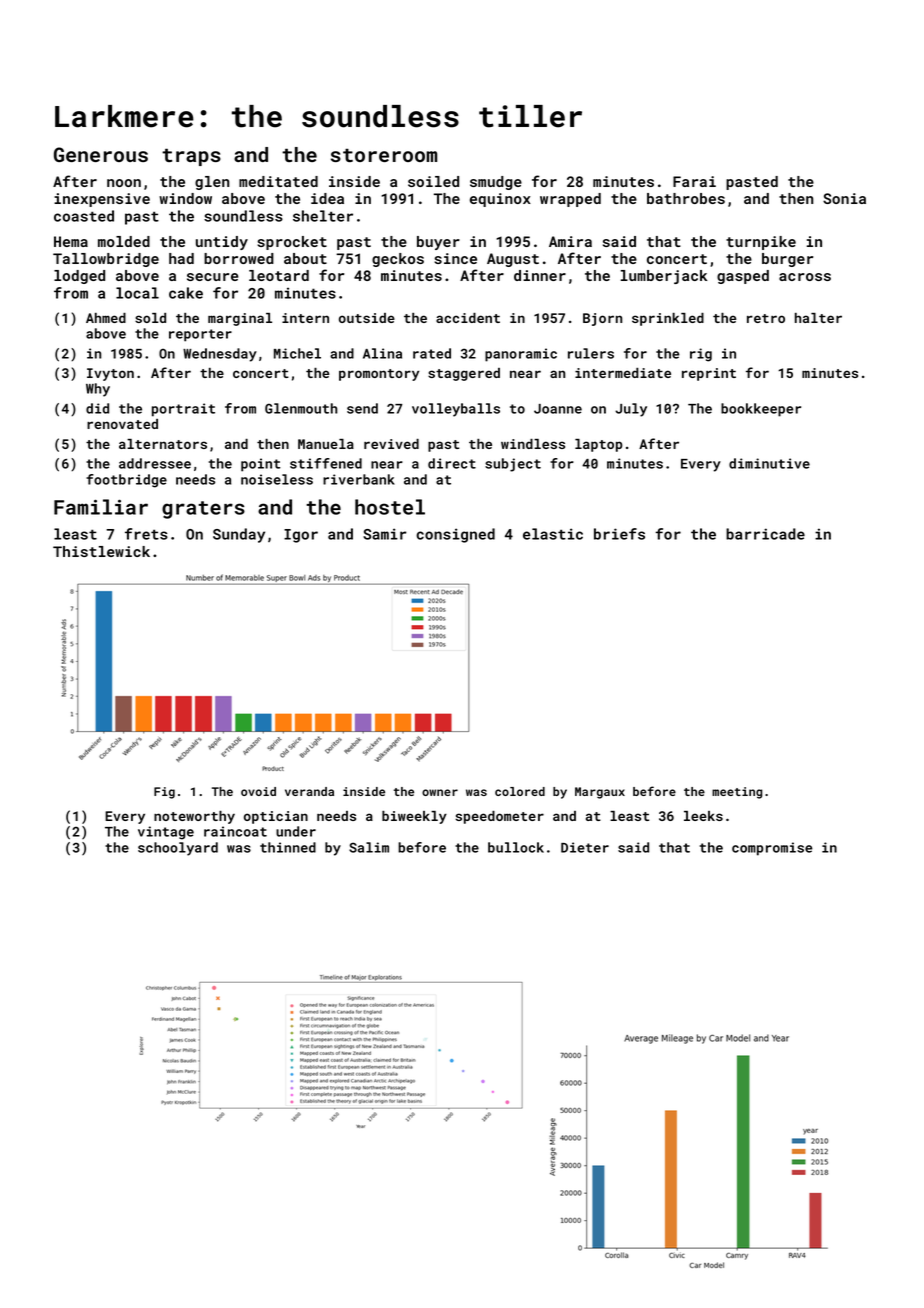 The width and height of the screenshot is (924, 1308). Describe the element at coordinates (124, 241) in the screenshot. I see `molded` at that location.
